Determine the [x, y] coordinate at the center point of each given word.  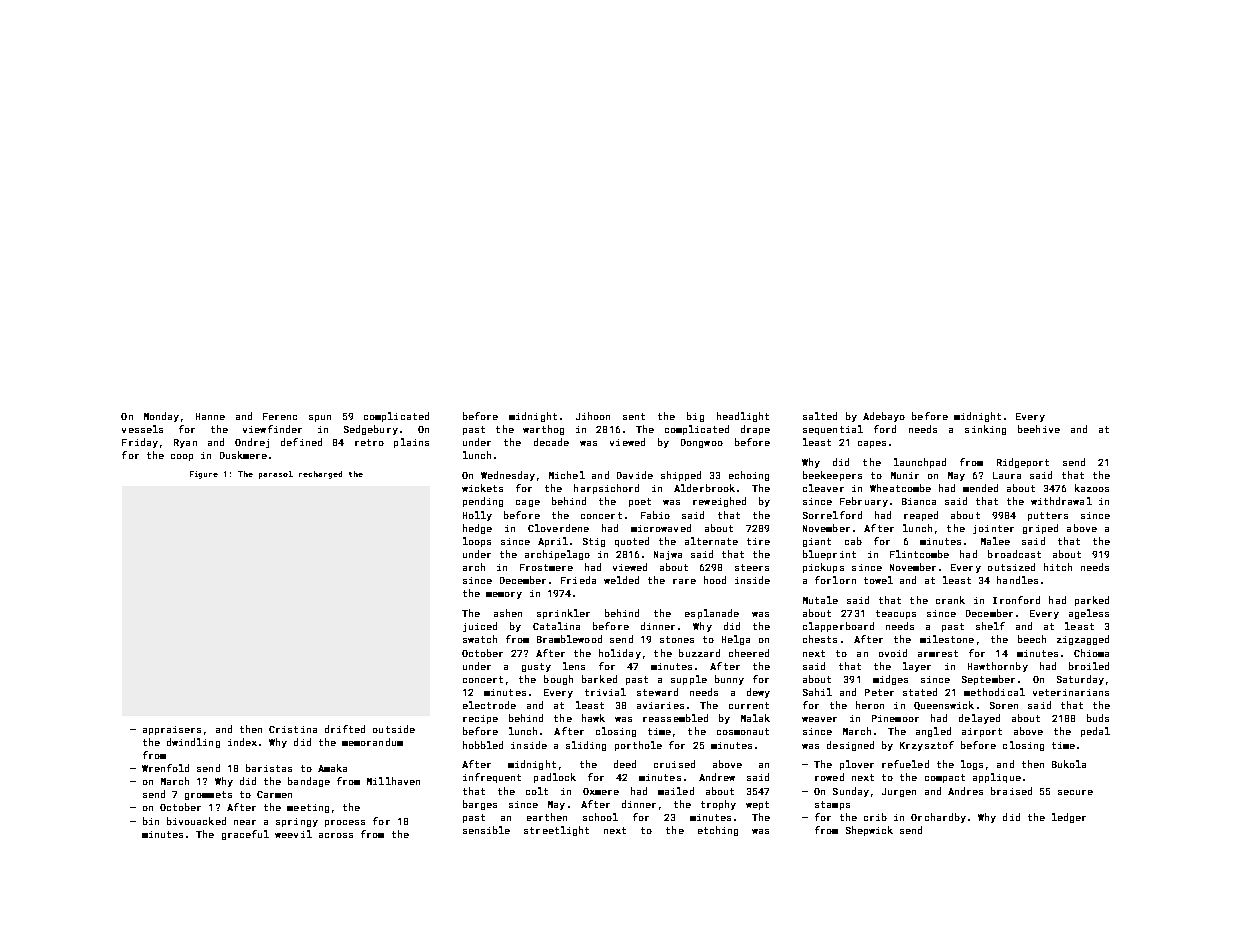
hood [715, 580]
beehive [1039, 429]
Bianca [919, 501]
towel [878, 580]
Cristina [293, 729]
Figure [204, 475]
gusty [536, 667]
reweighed [719, 502]
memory [504, 595]
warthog [543, 430]
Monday [161, 417]
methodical [994, 692]
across [336, 835]
